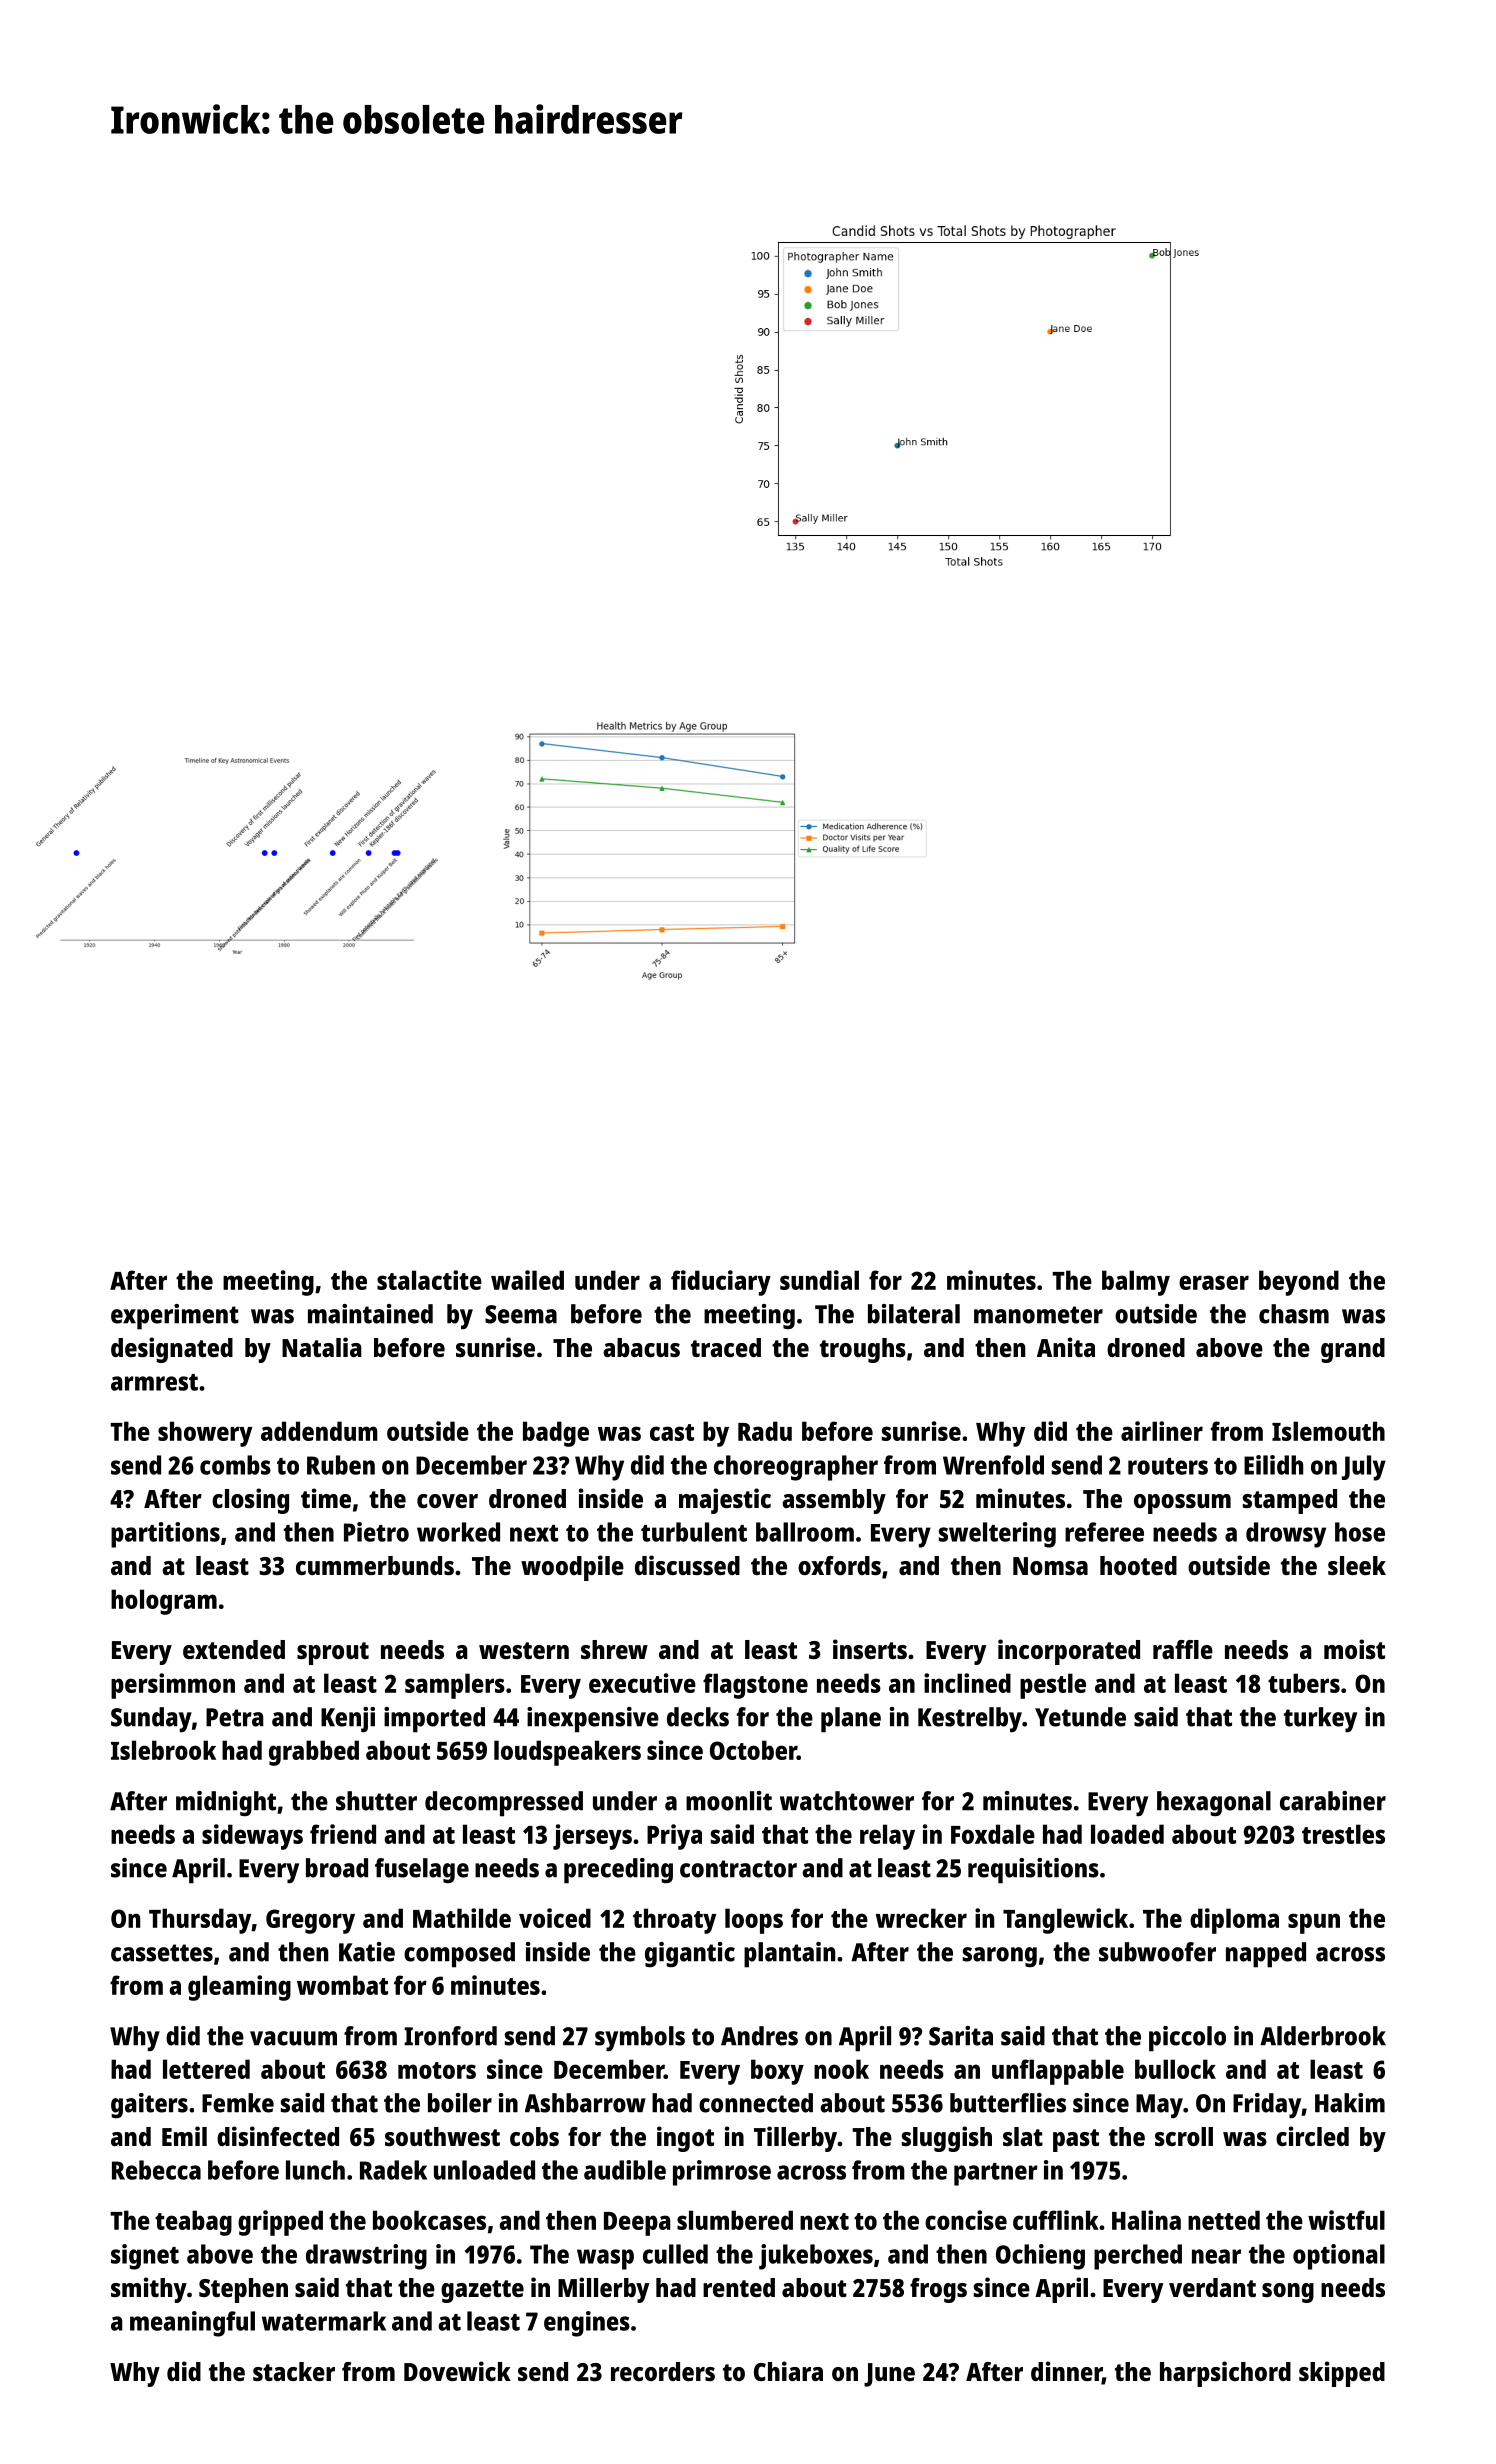 The height and width of the screenshot is (2464, 1496). Describe the element at coordinates (322, 1347) in the screenshot. I see `Natalia` at that location.
